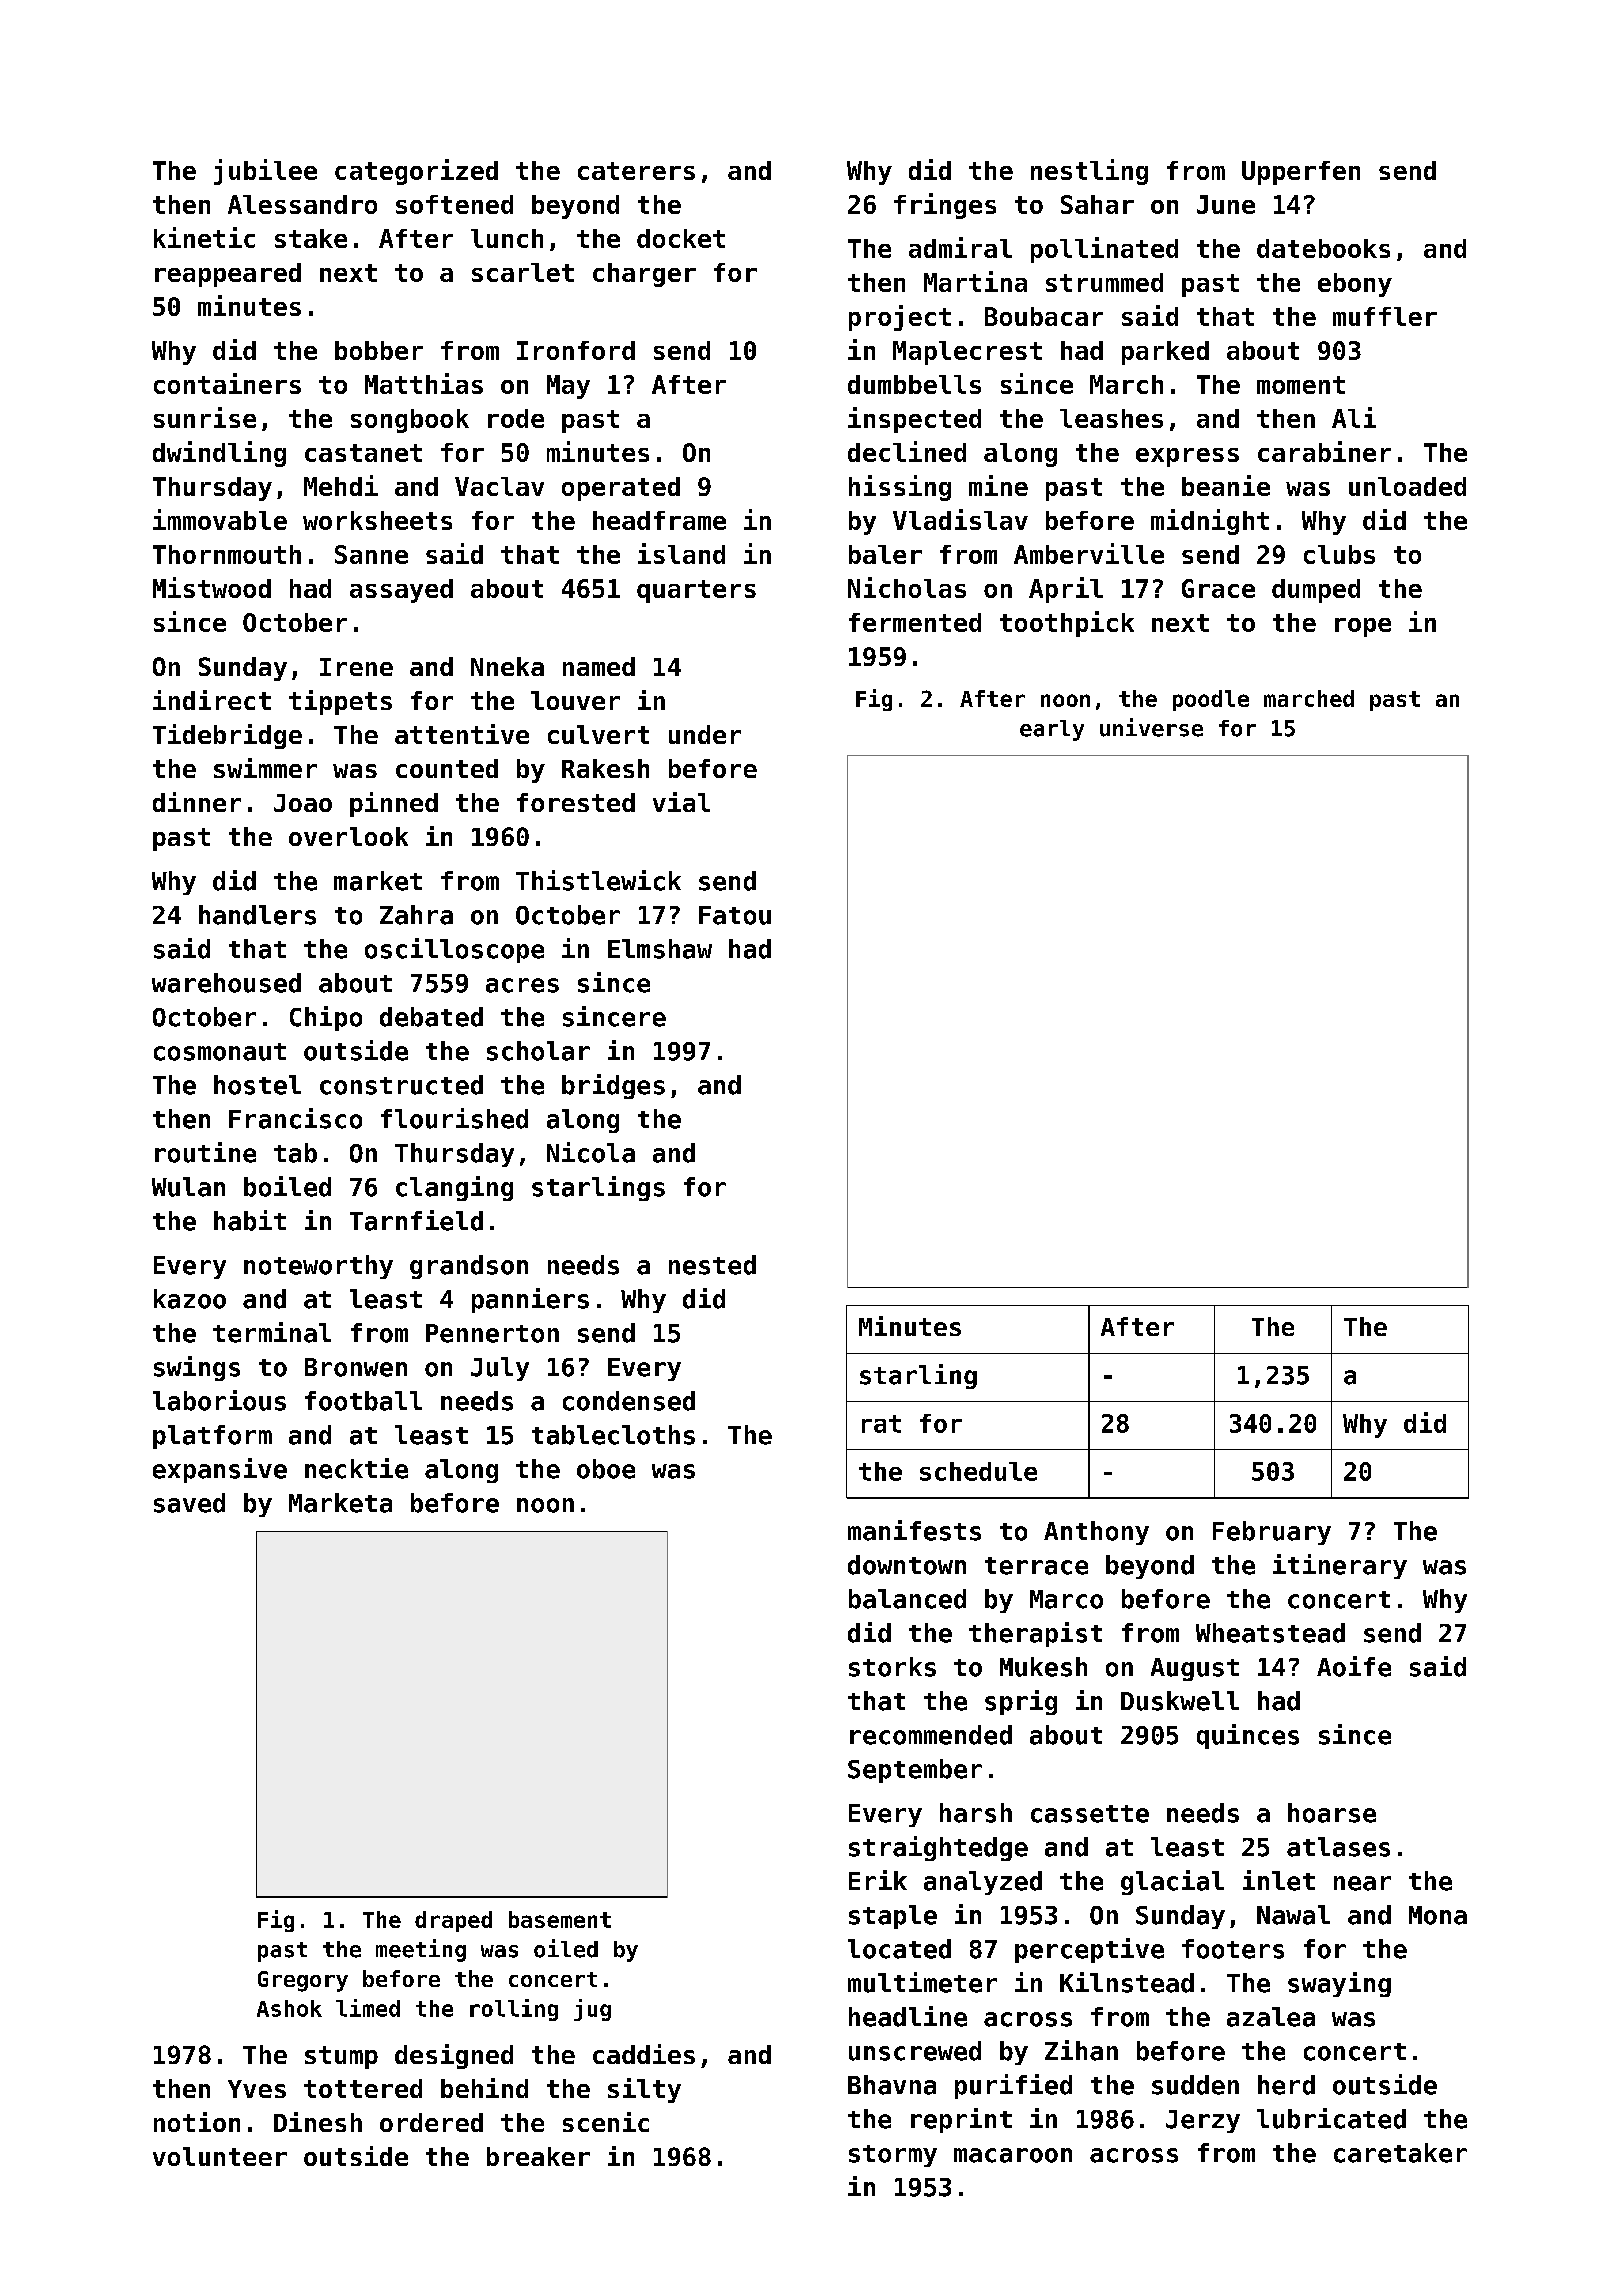 The image size is (1620, 2292). I want to click on volunteer, so click(220, 2156).
